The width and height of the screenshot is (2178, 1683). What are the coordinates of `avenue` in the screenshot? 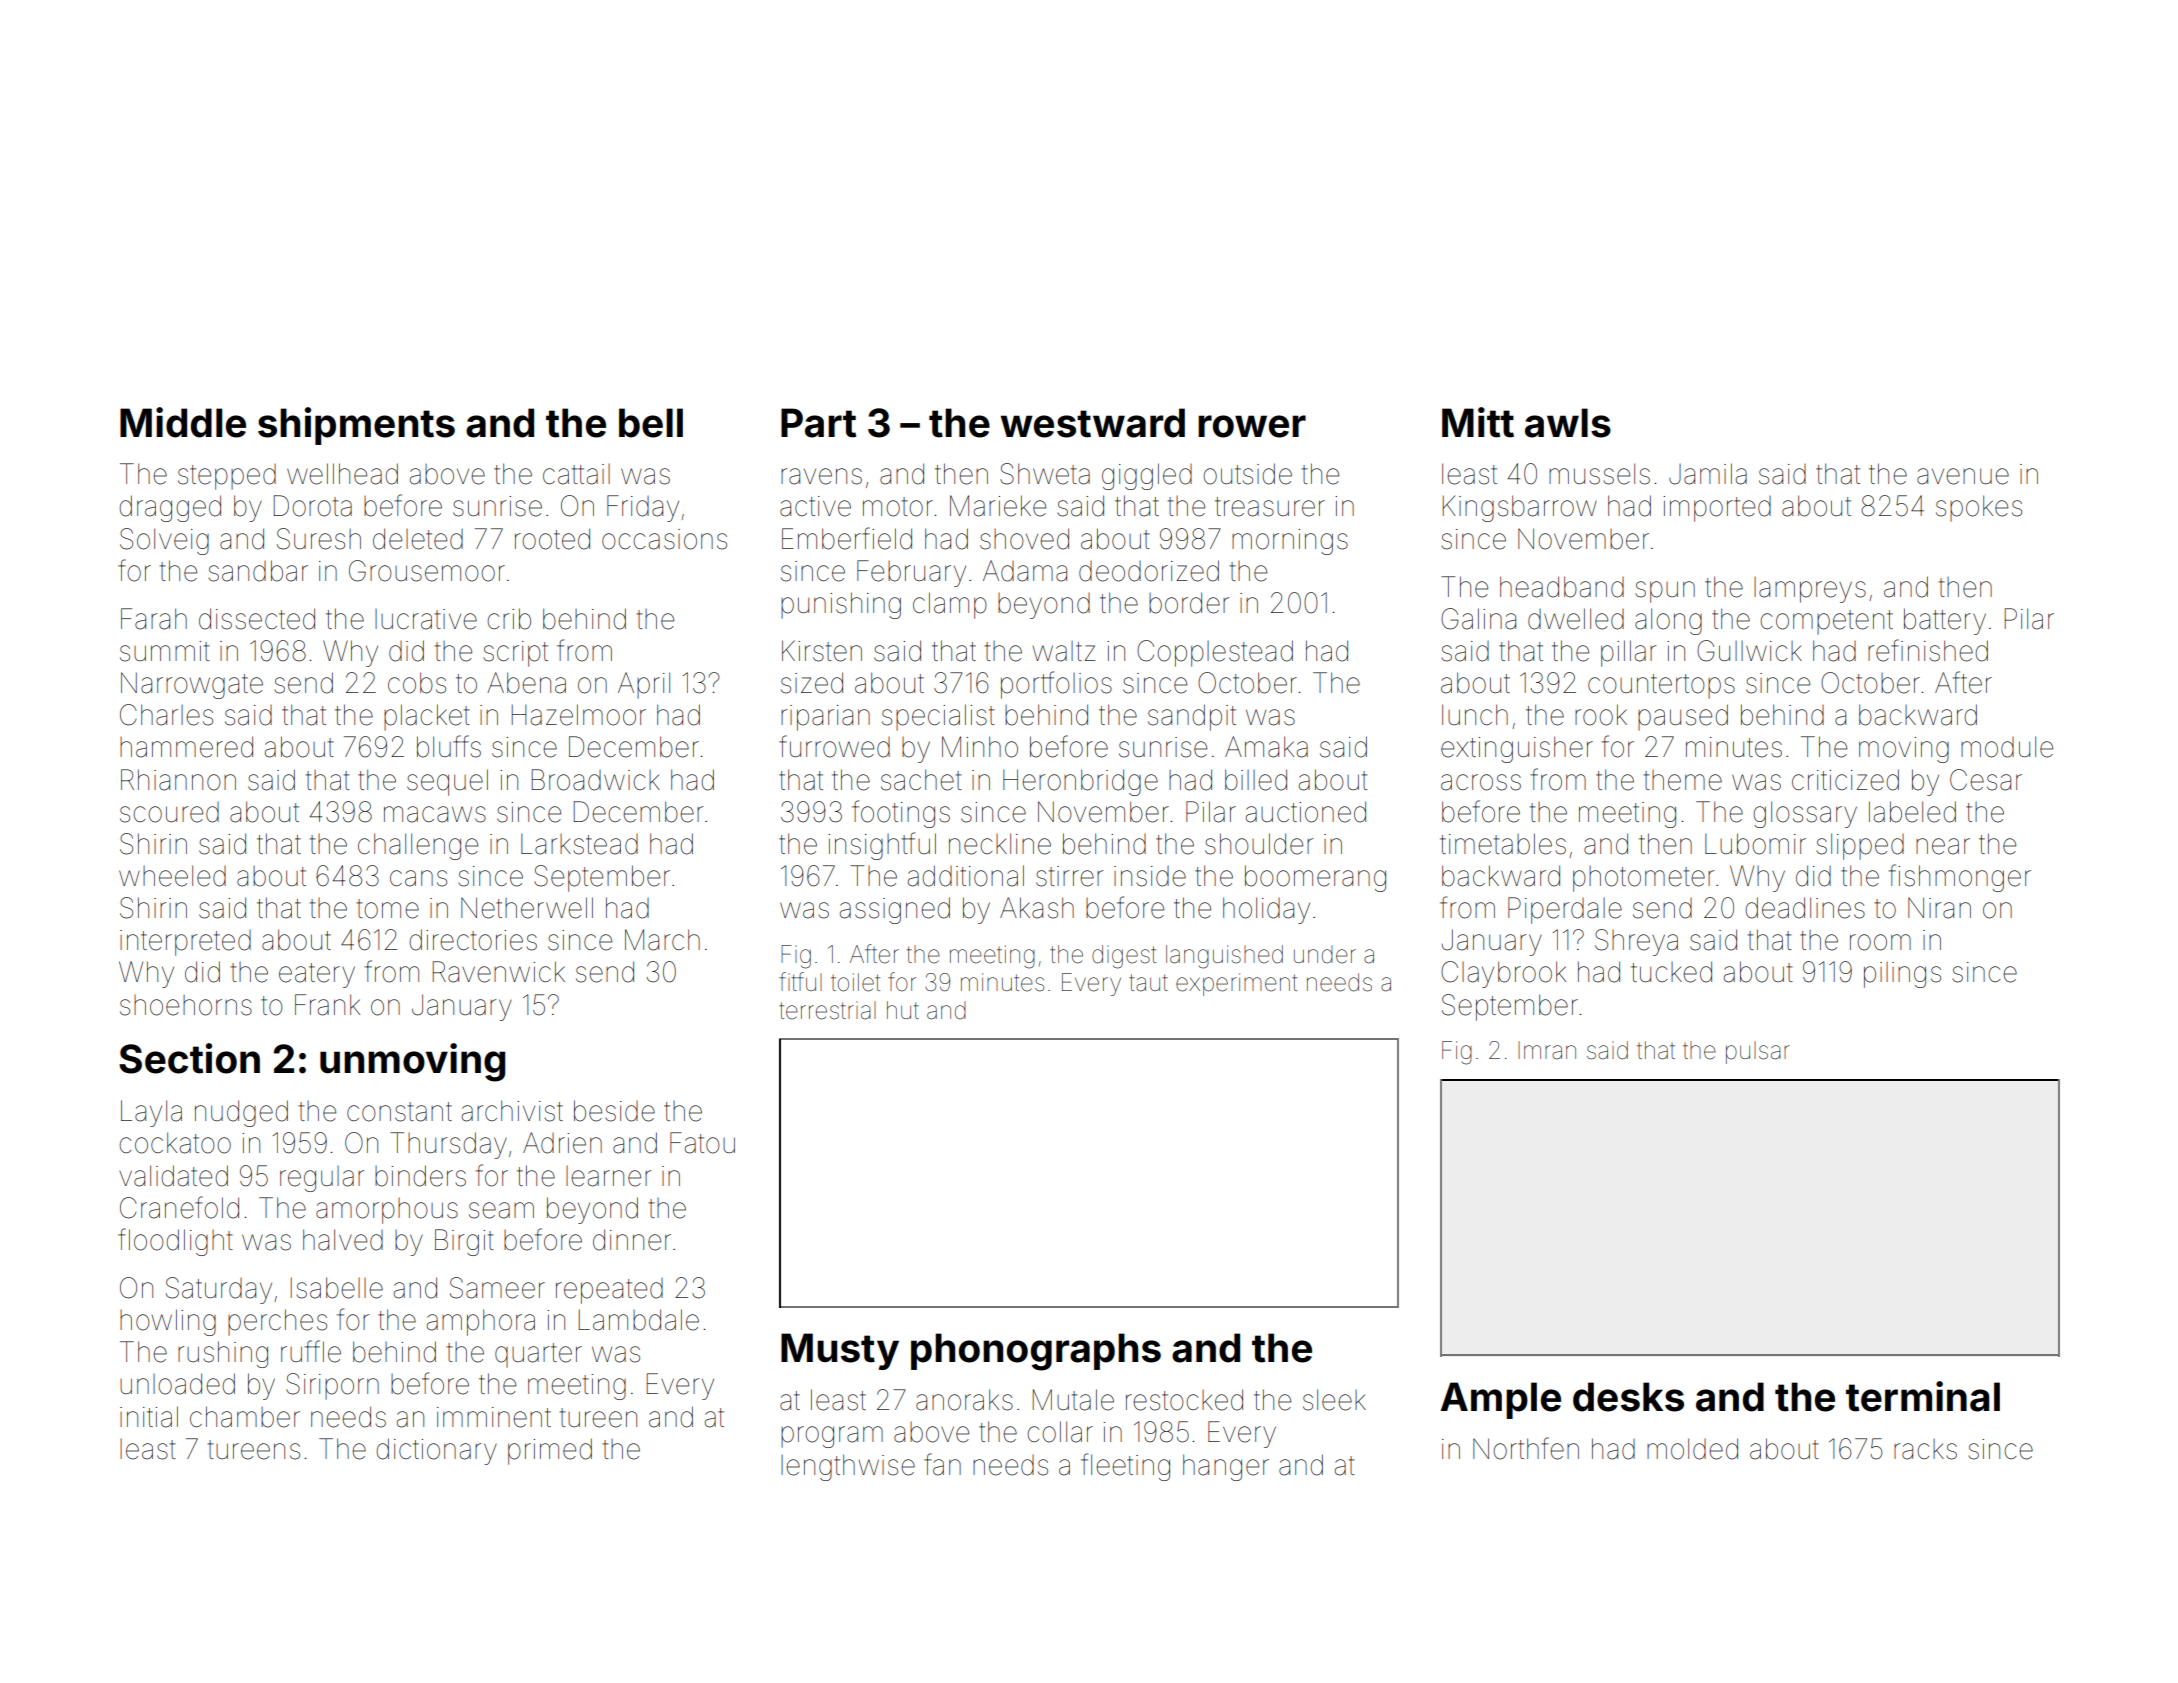 It's located at (1963, 476).
